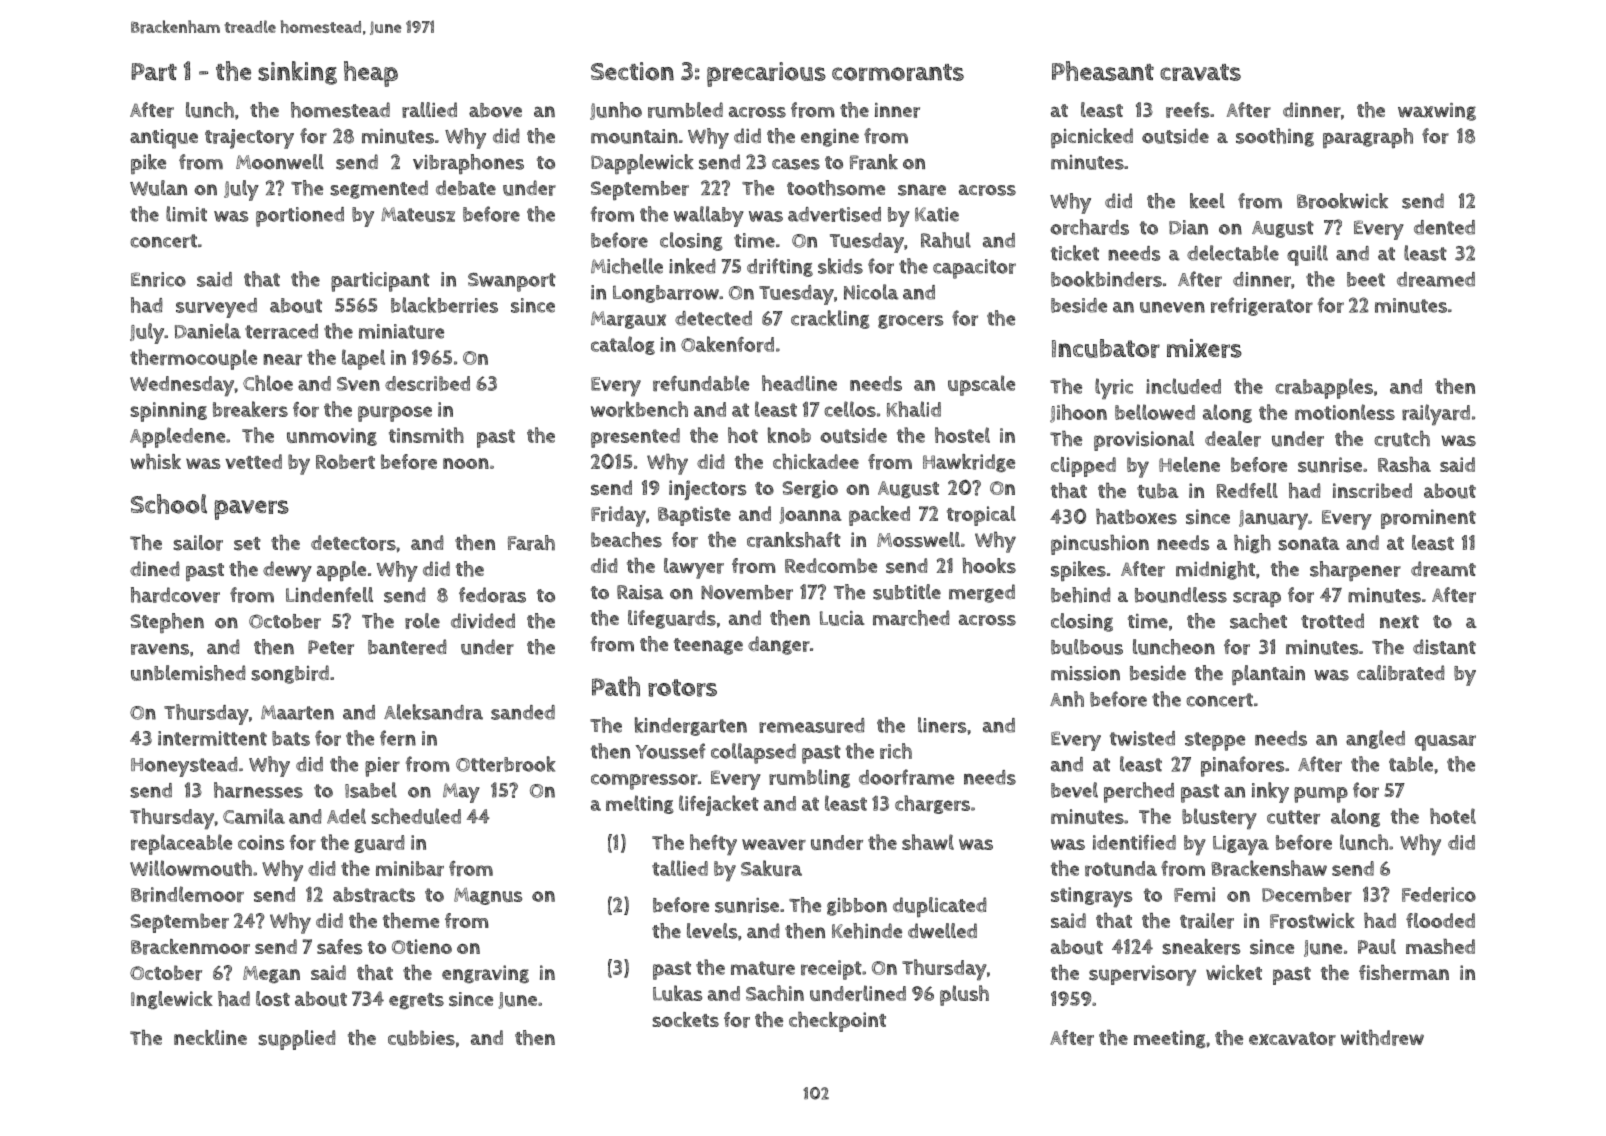 The width and height of the image is (1606, 1136). What do you see at coordinates (766, 74) in the image?
I see `precarious` at bounding box center [766, 74].
